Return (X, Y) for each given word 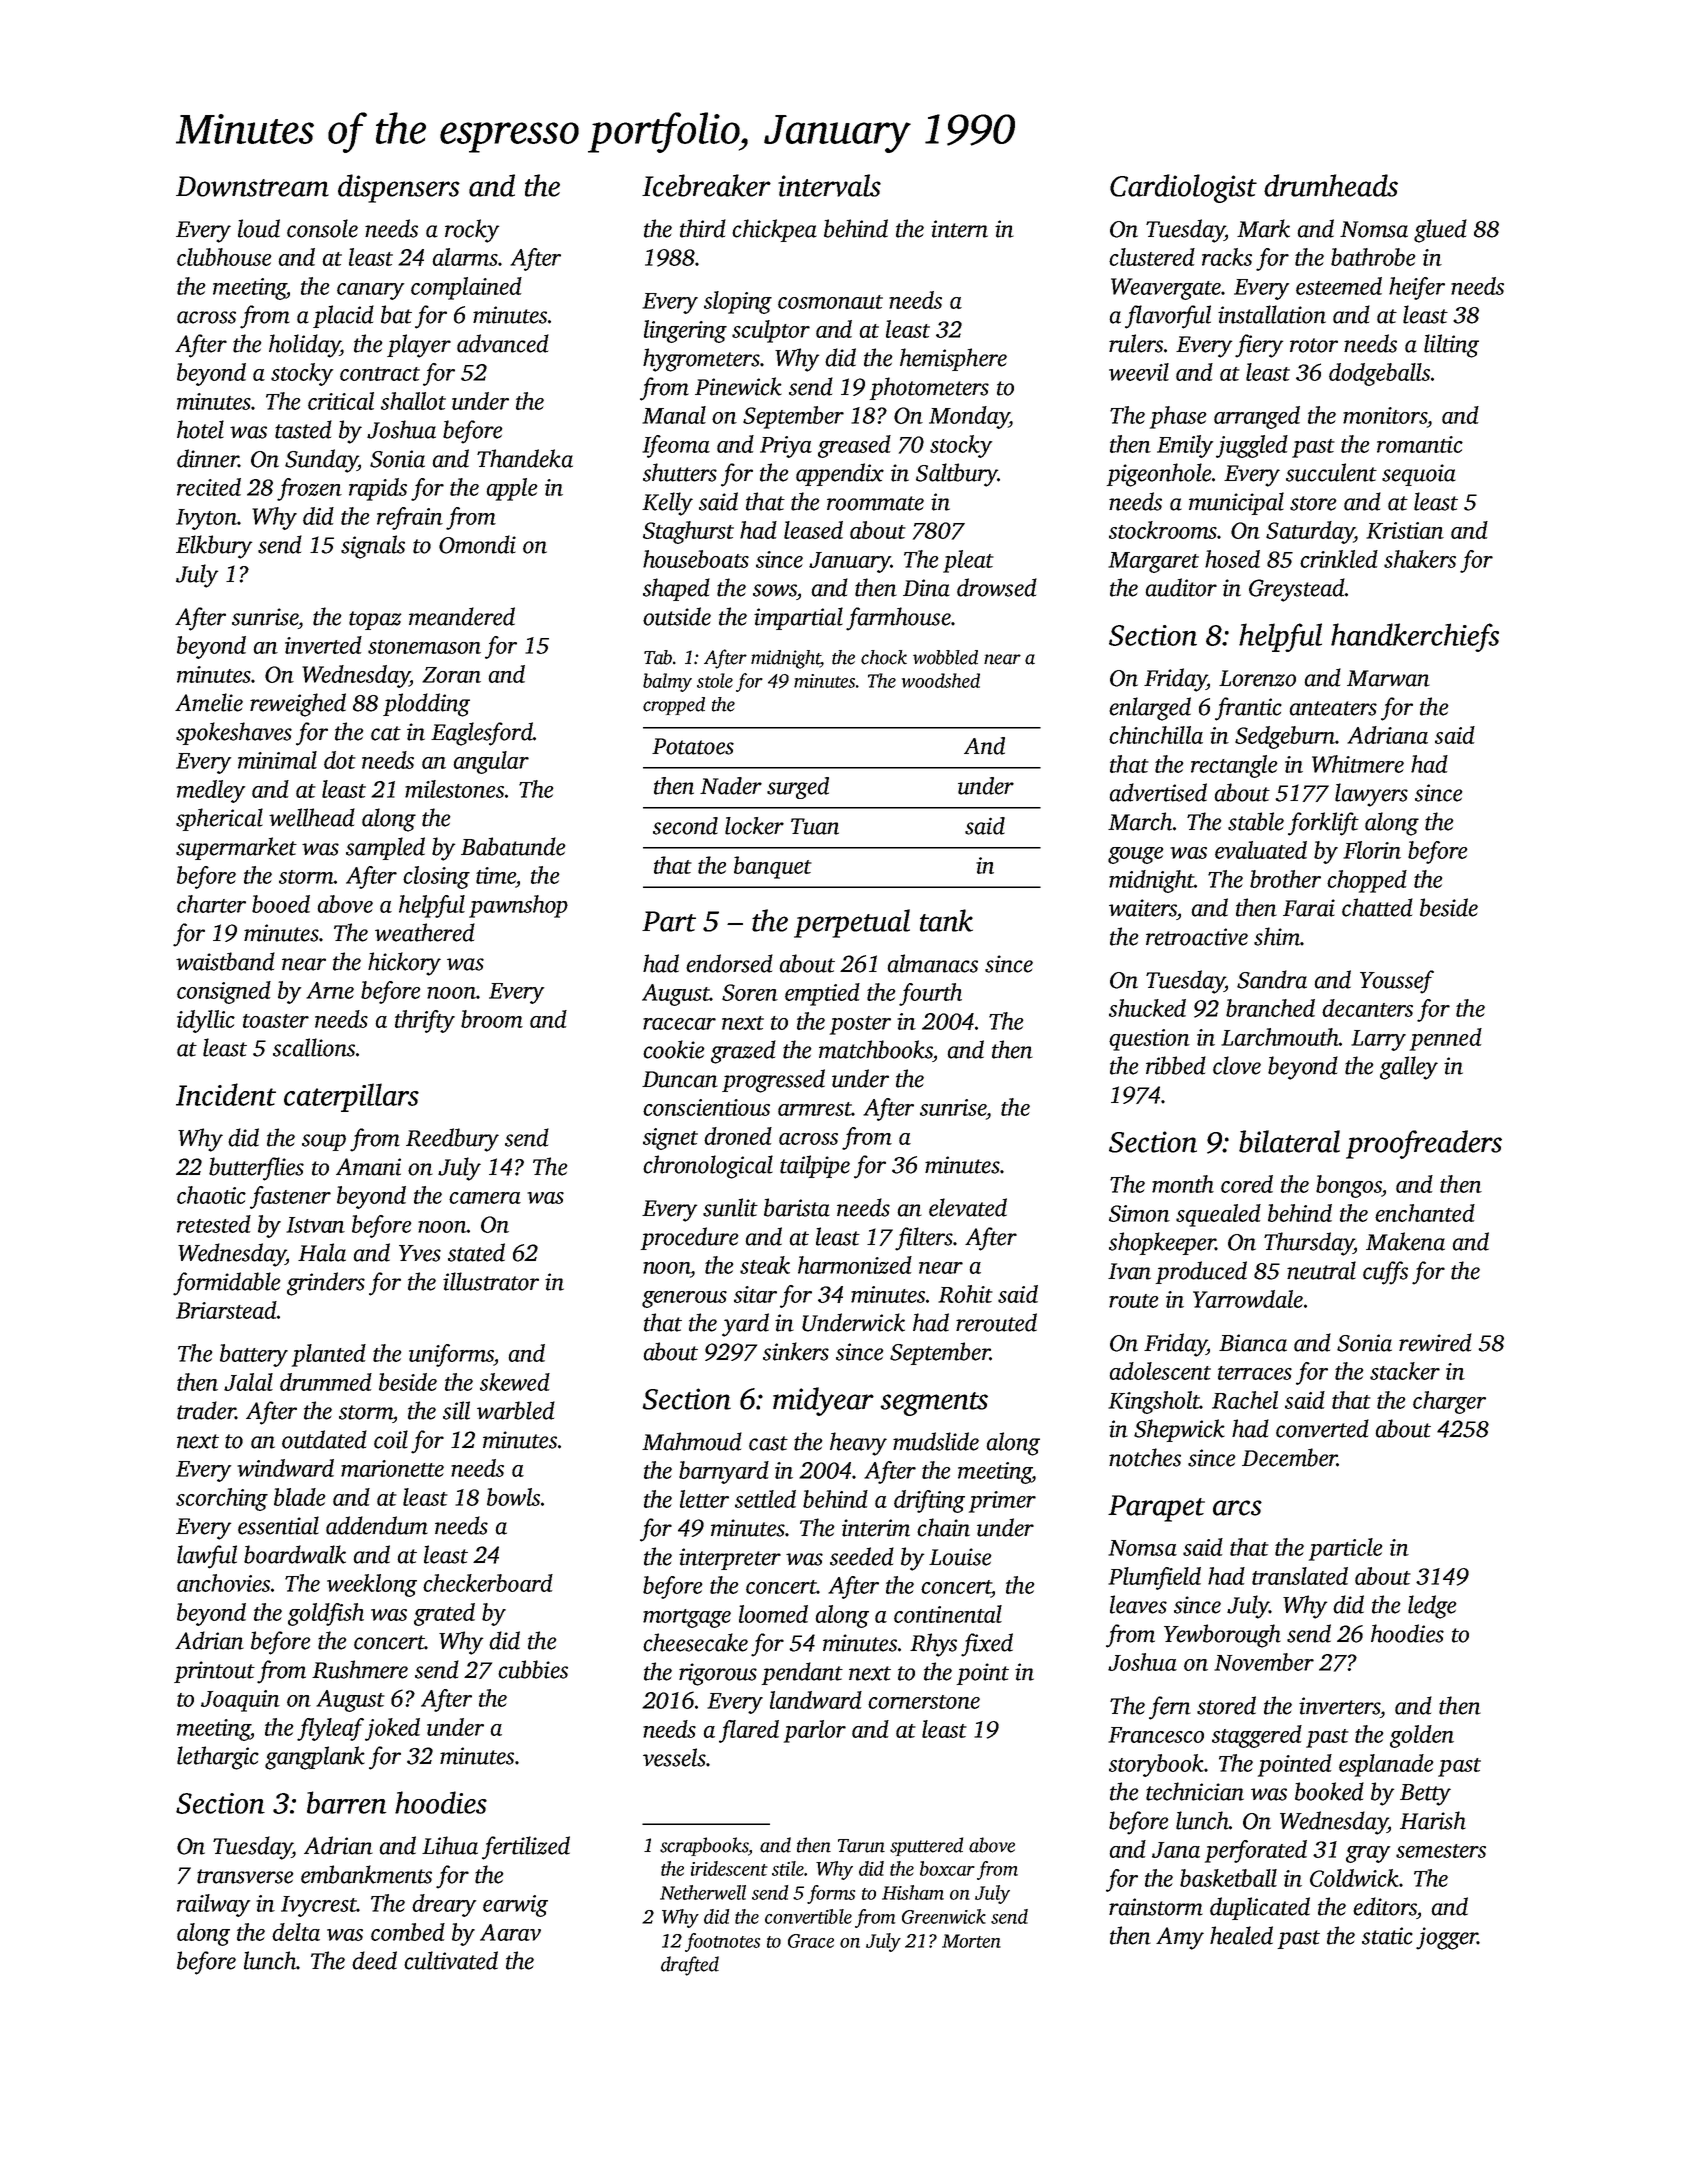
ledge (1432, 1607)
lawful (207, 1557)
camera (485, 1198)
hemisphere (953, 359)
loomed (773, 1614)
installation (1272, 314)
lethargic (218, 1758)
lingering (685, 331)
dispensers (399, 188)
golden (1422, 1736)
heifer (1417, 288)
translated (1300, 1576)
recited (209, 487)
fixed (987, 1645)
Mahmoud (692, 1441)
